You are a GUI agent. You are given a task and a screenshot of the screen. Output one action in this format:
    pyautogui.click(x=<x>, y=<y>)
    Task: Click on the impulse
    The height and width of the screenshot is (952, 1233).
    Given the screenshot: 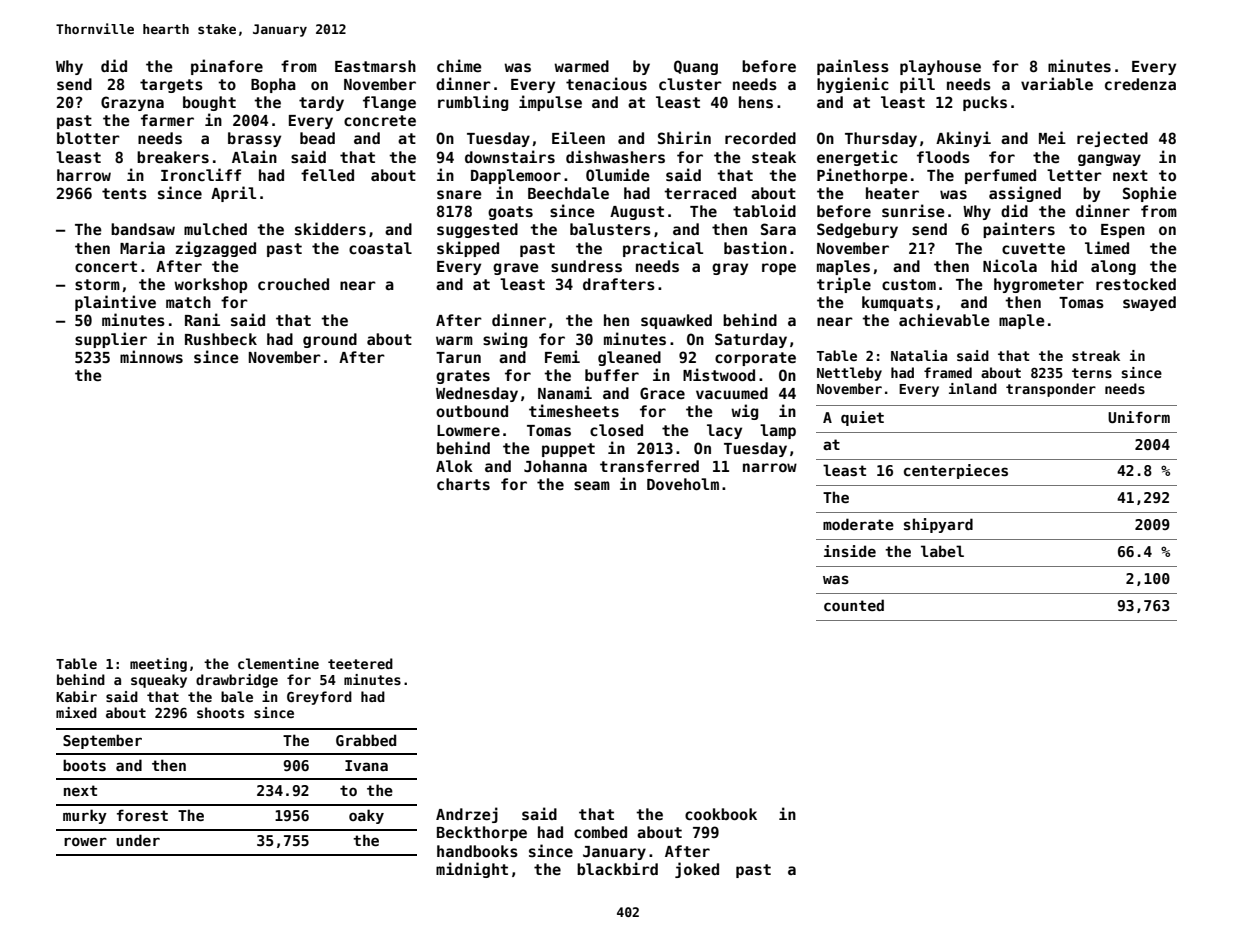 What is the action you would take?
    pyautogui.click(x=550, y=103)
